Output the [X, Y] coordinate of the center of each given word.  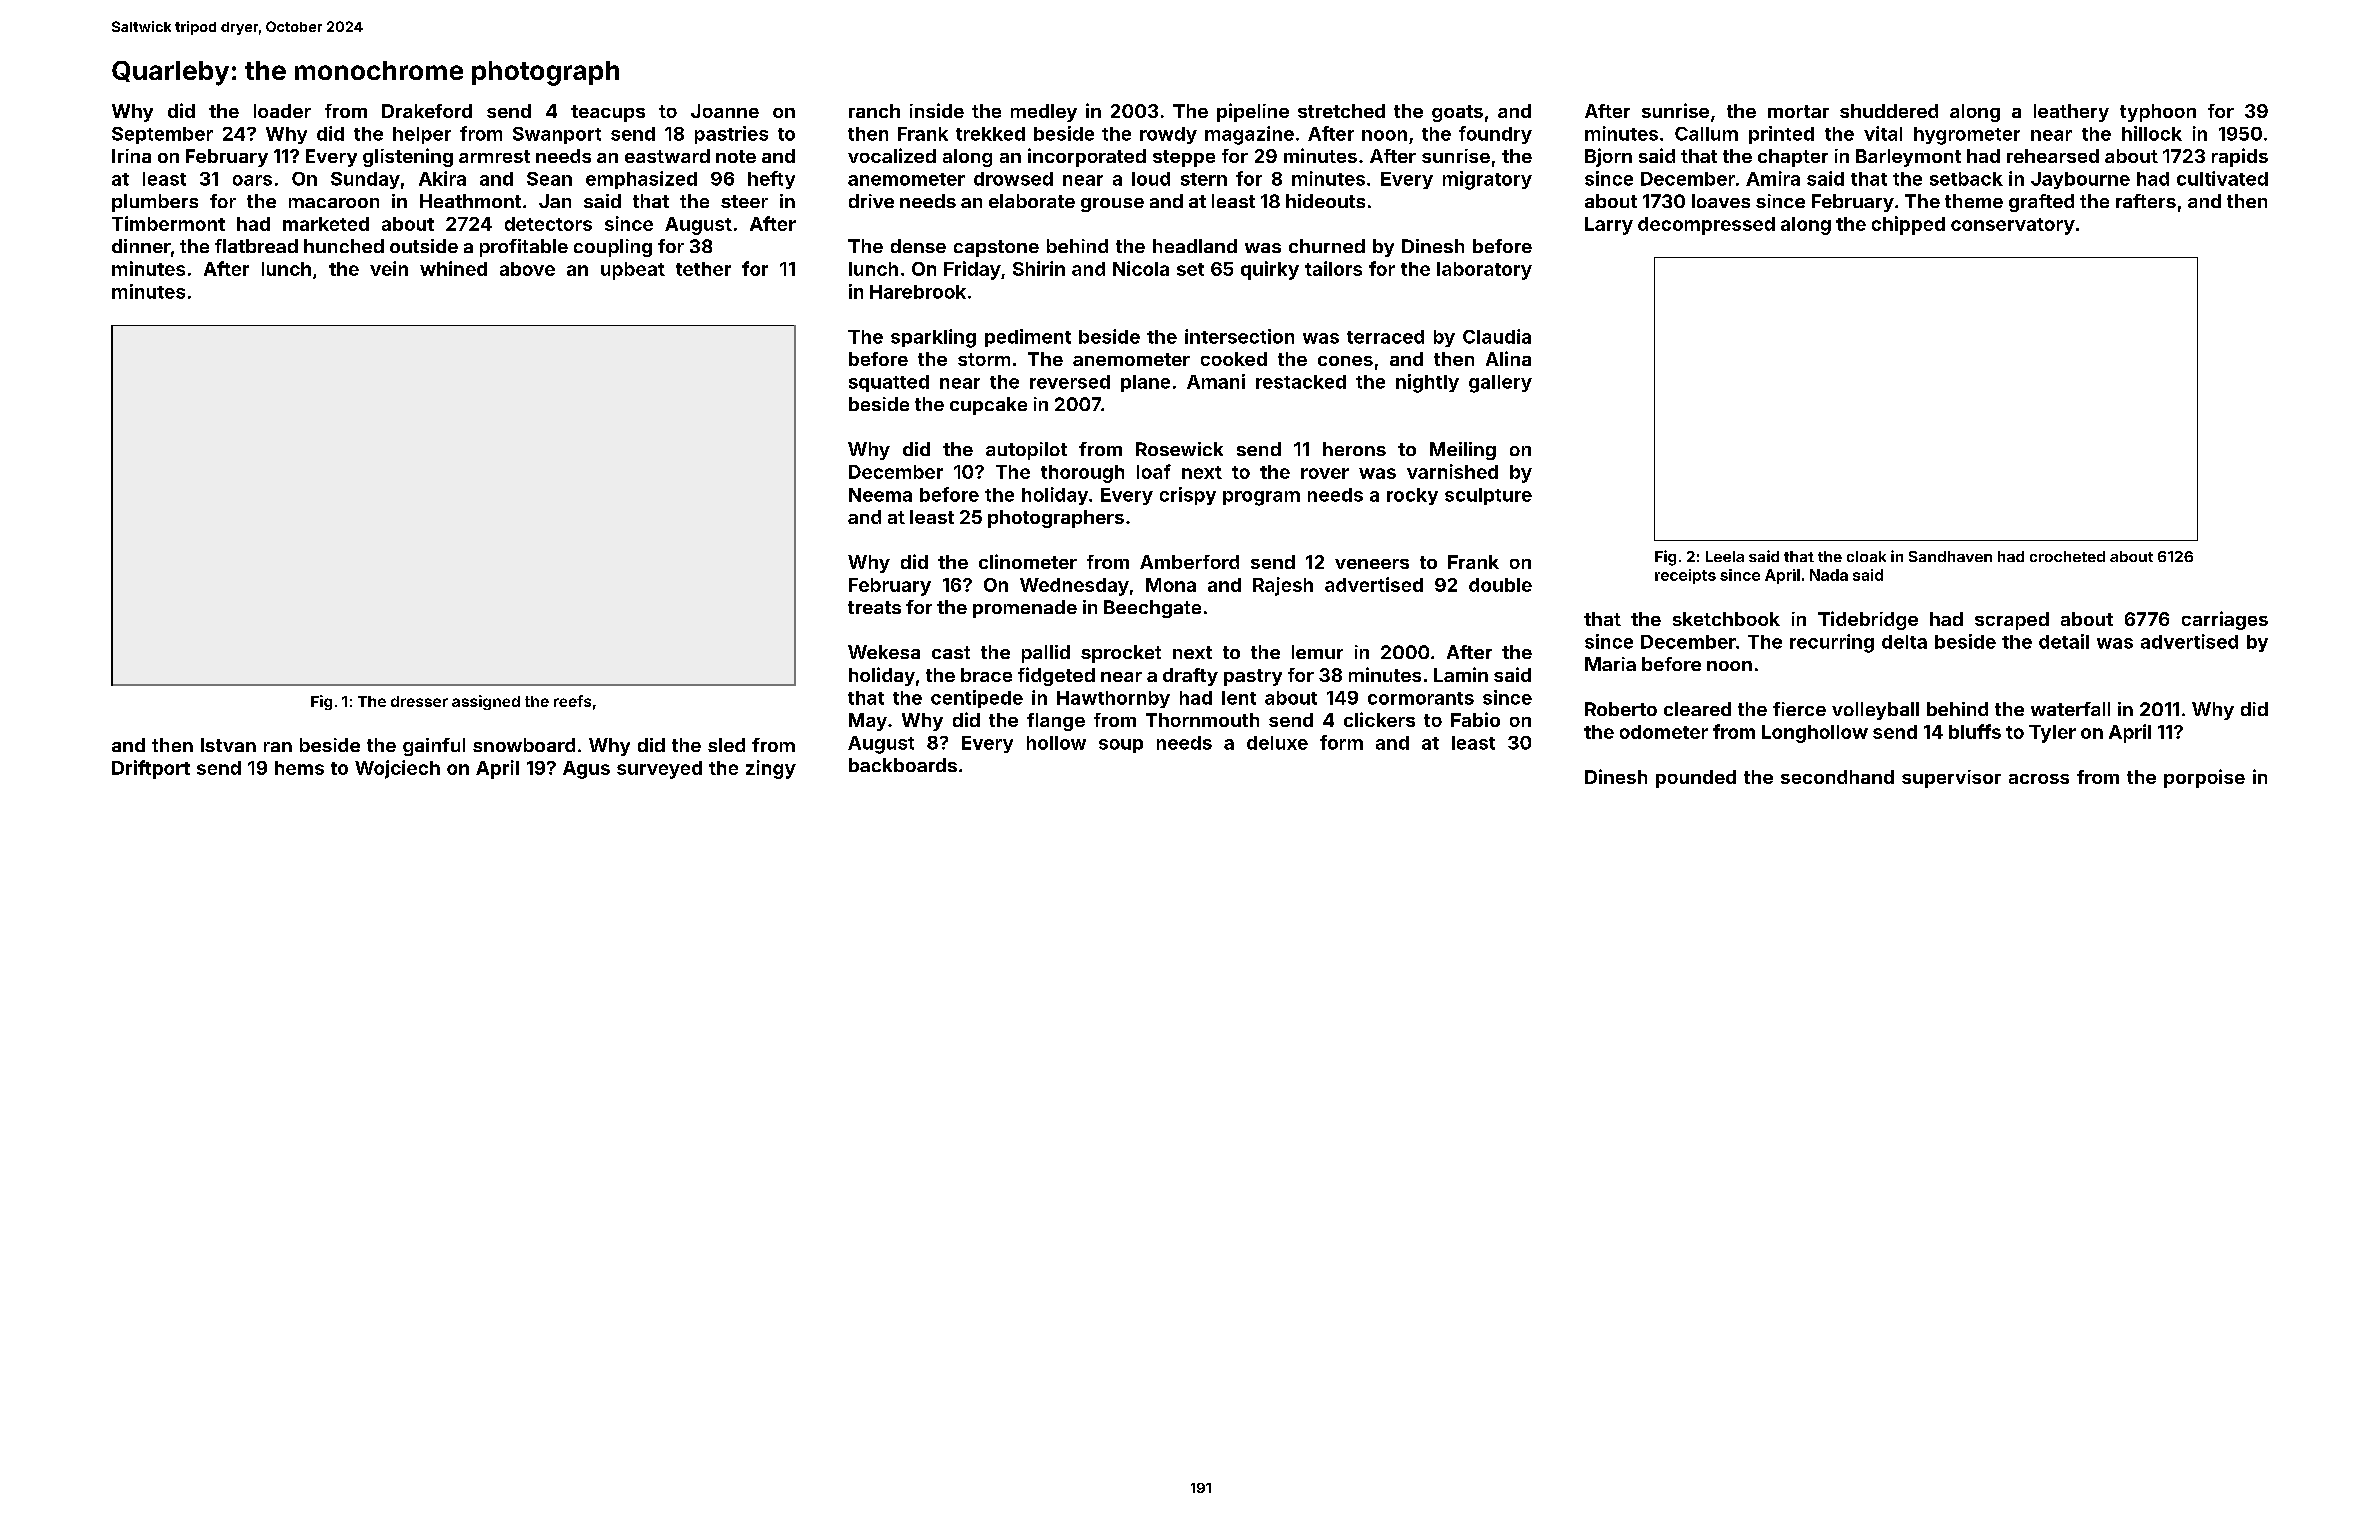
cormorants [1421, 698]
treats [874, 607]
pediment [1028, 338]
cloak [1866, 556]
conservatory [2013, 226]
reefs [572, 701]
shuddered [1889, 111]
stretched [1341, 111]
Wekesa [884, 652]
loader [282, 111]
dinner [141, 246]
